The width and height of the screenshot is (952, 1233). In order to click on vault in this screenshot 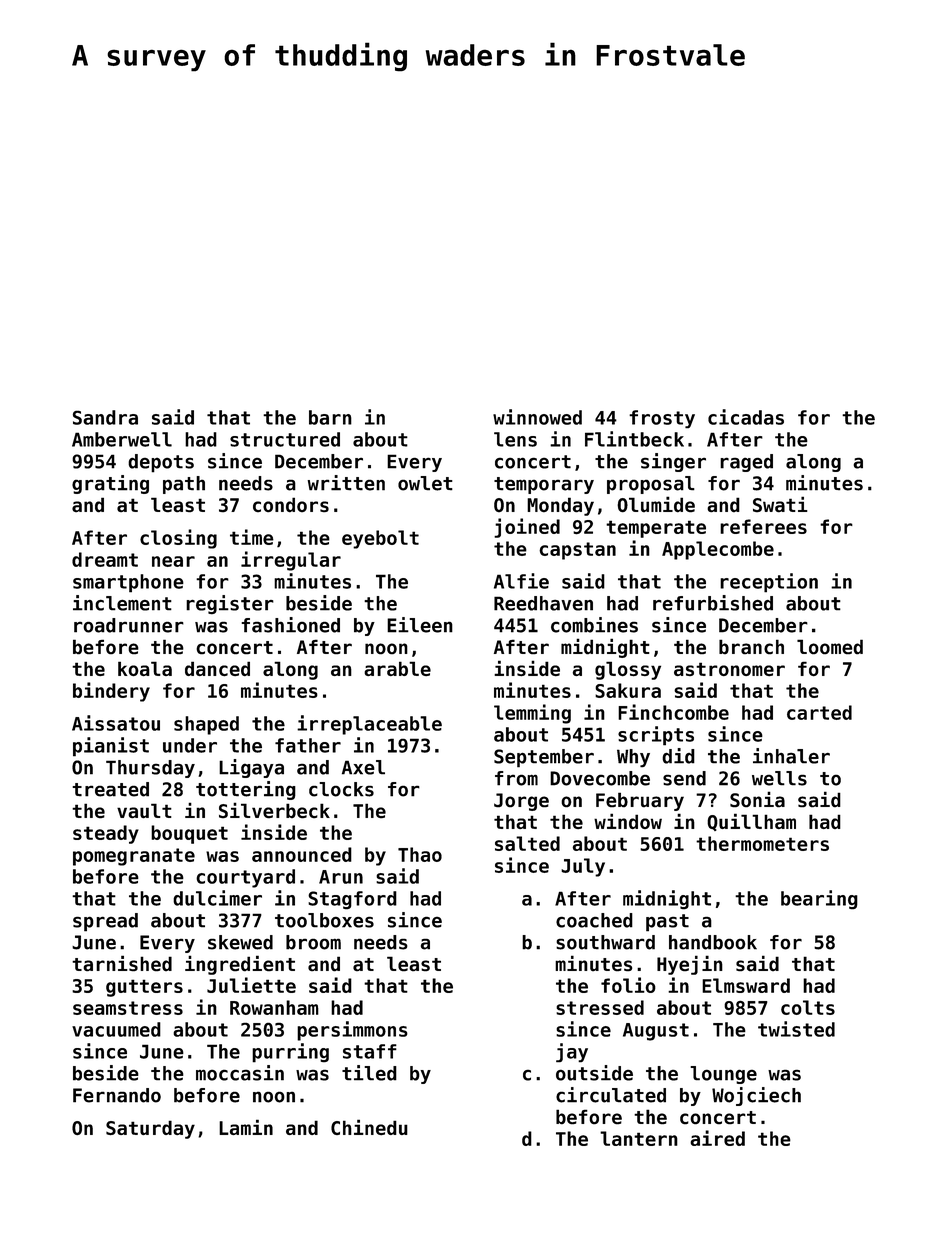, I will do `click(144, 811)`.
